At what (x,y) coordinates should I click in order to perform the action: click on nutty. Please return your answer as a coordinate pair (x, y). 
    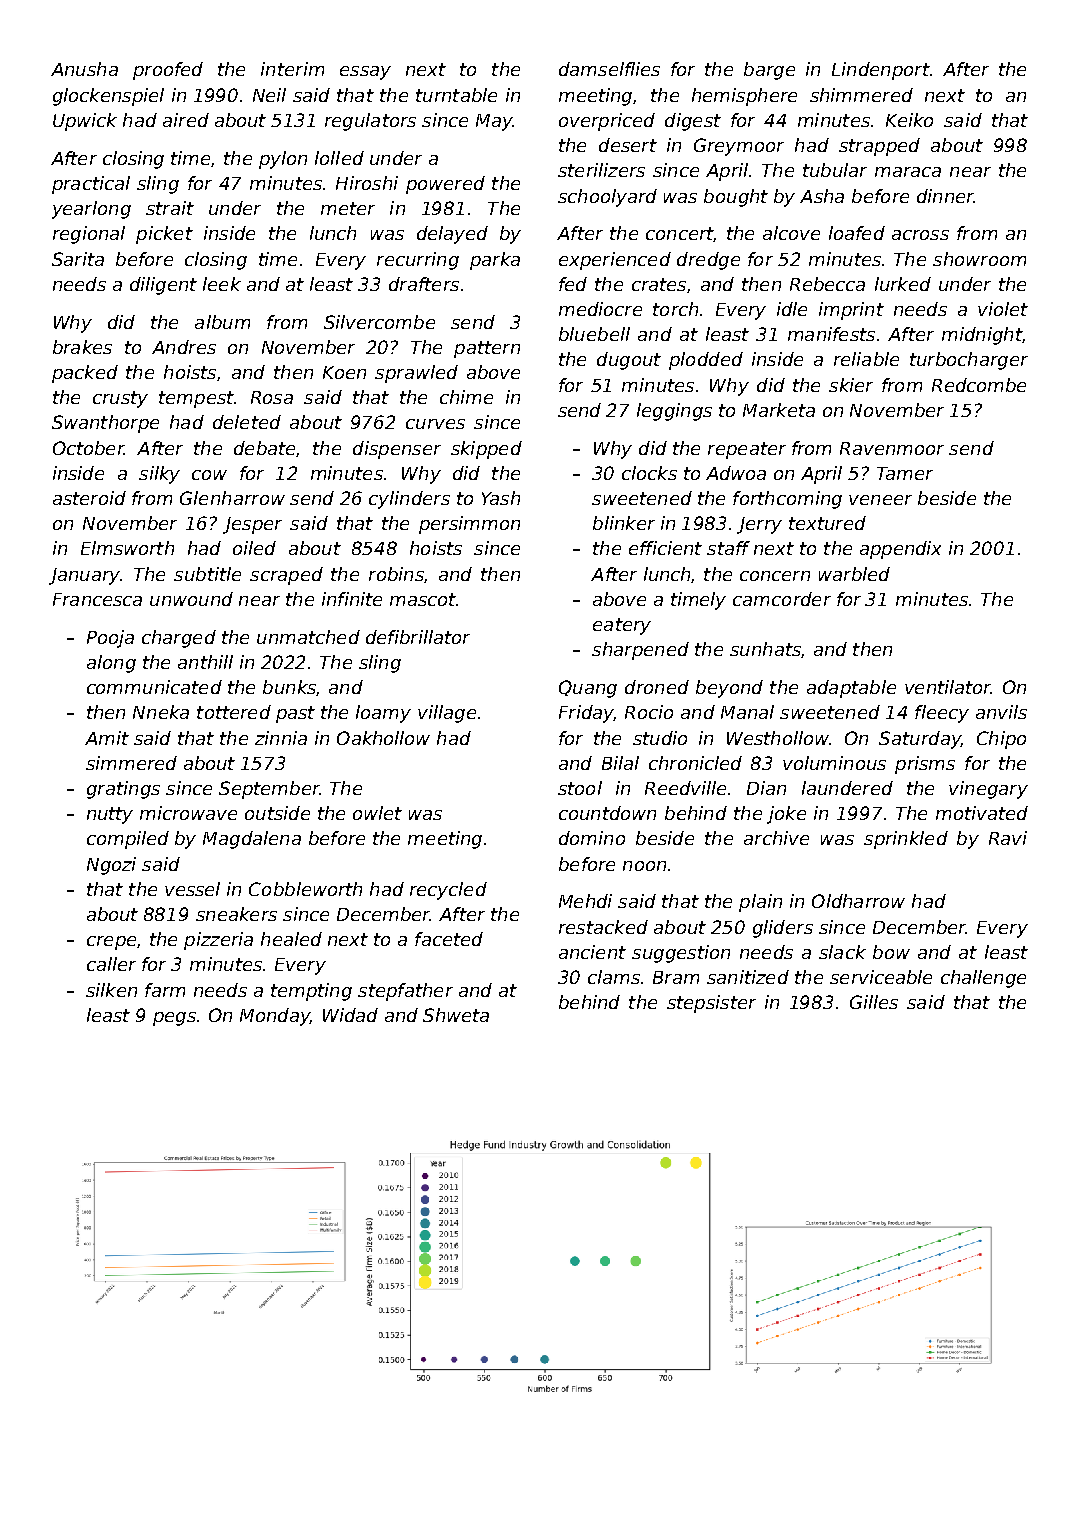
    Looking at the image, I should click on (110, 815).
